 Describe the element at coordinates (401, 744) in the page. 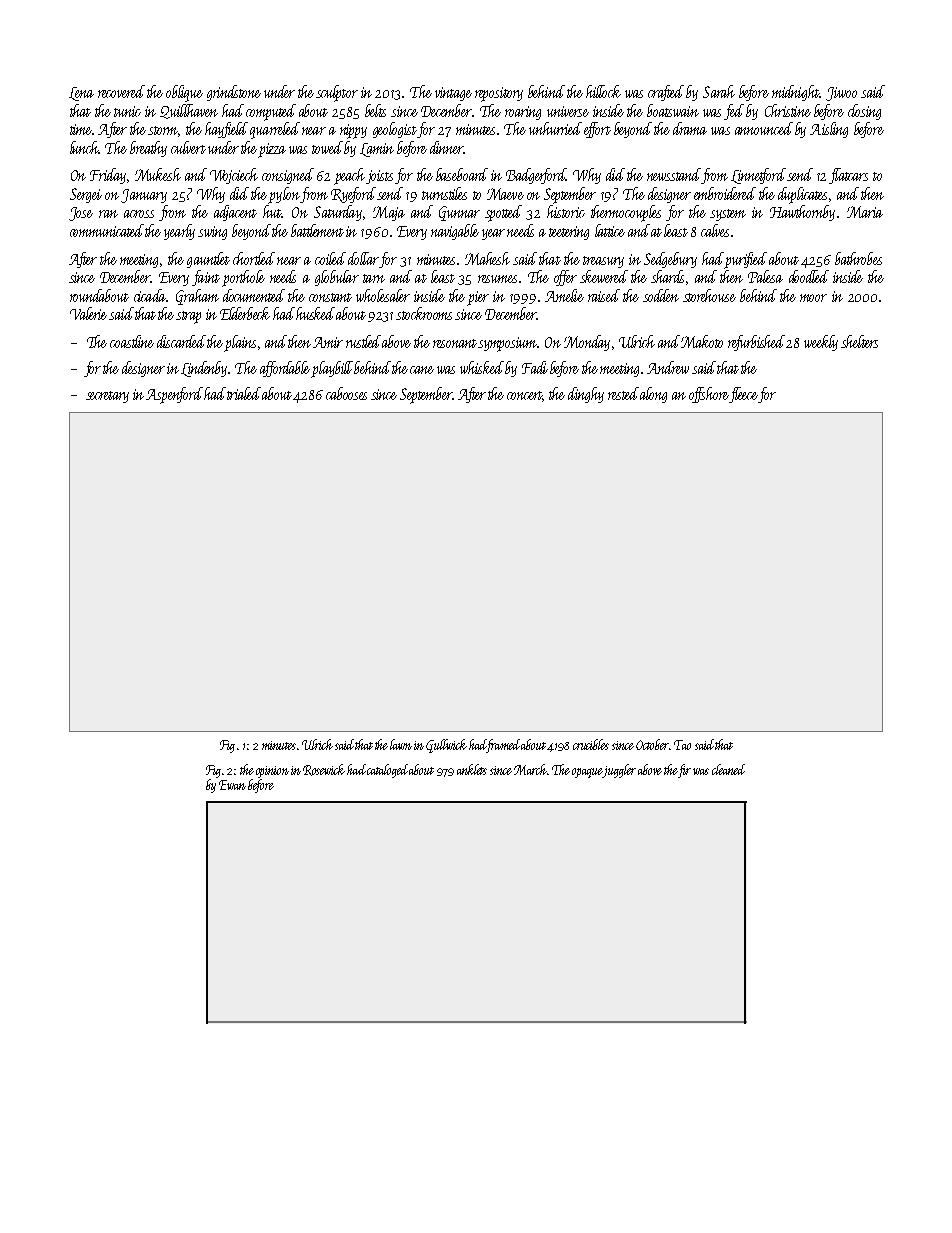

I see `lawn` at that location.
